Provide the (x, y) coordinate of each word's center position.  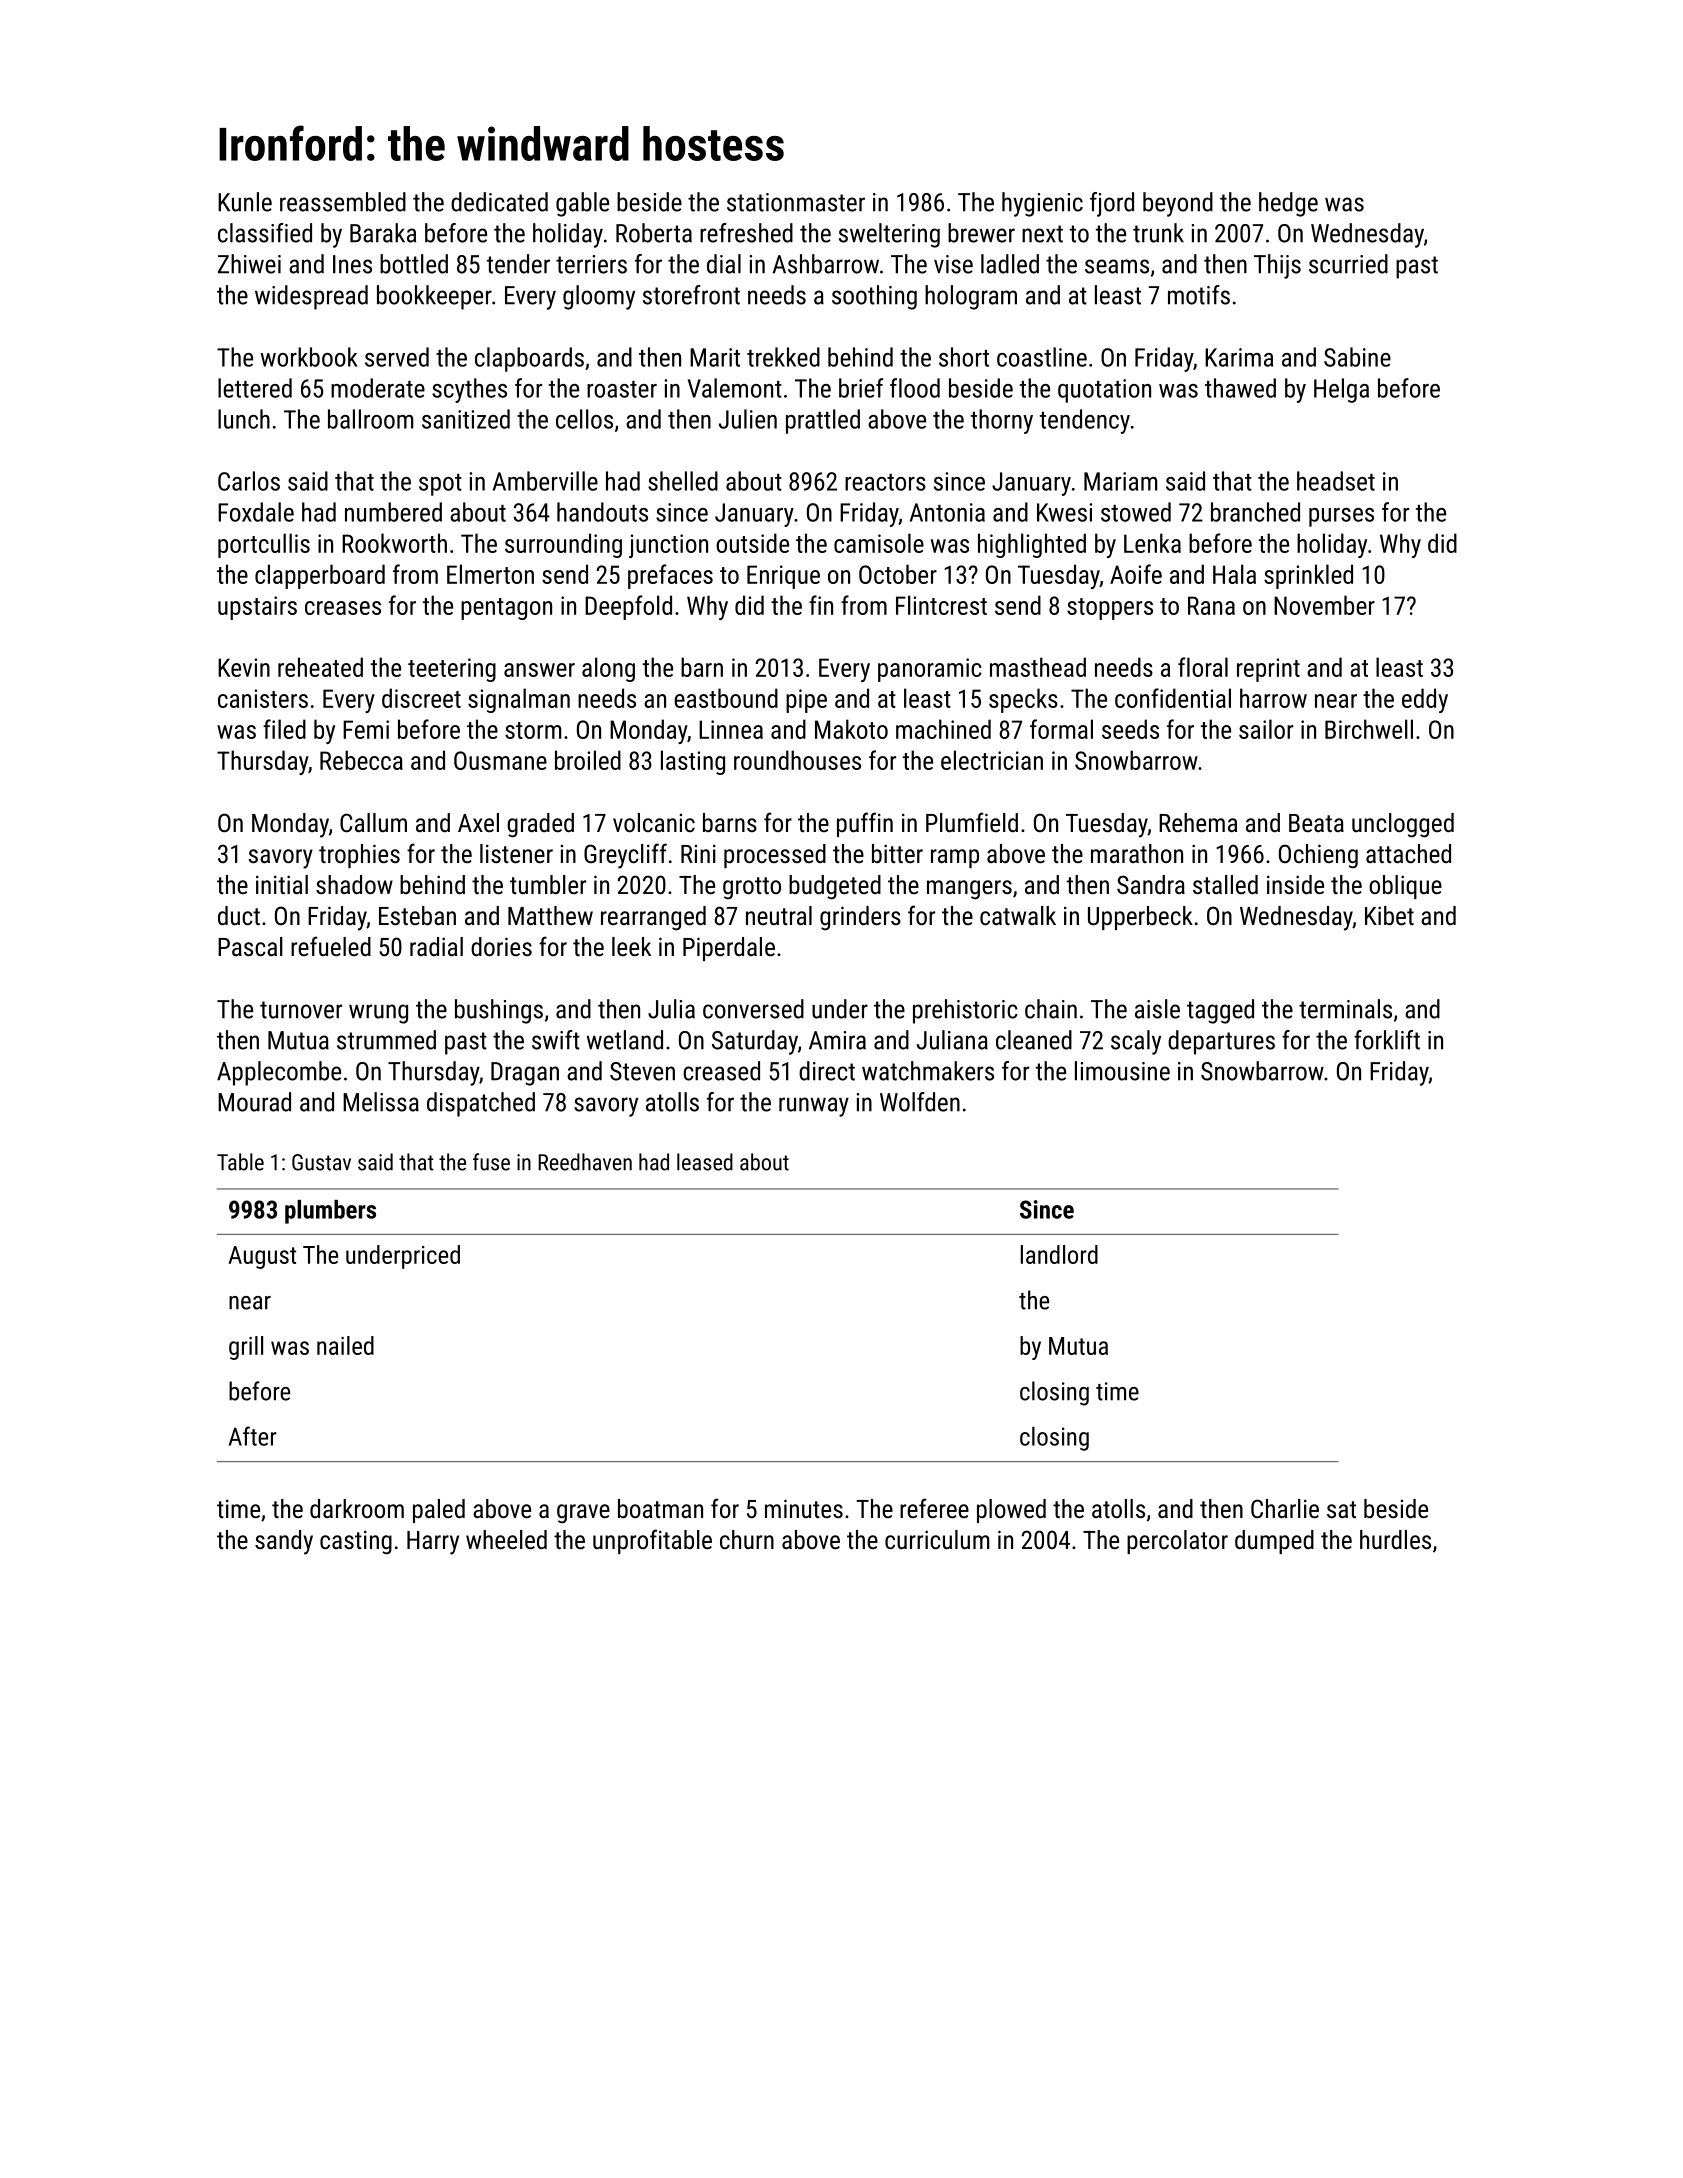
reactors (885, 482)
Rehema (1198, 822)
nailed (345, 1345)
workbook (309, 357)
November (1324, 605)
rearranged (653, 918)
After (253, 1436)
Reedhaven (585, 1162)
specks (1023, 700)
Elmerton (490, 574)
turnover (301, 1010)
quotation (1104, 391)
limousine (1122, 1071)
